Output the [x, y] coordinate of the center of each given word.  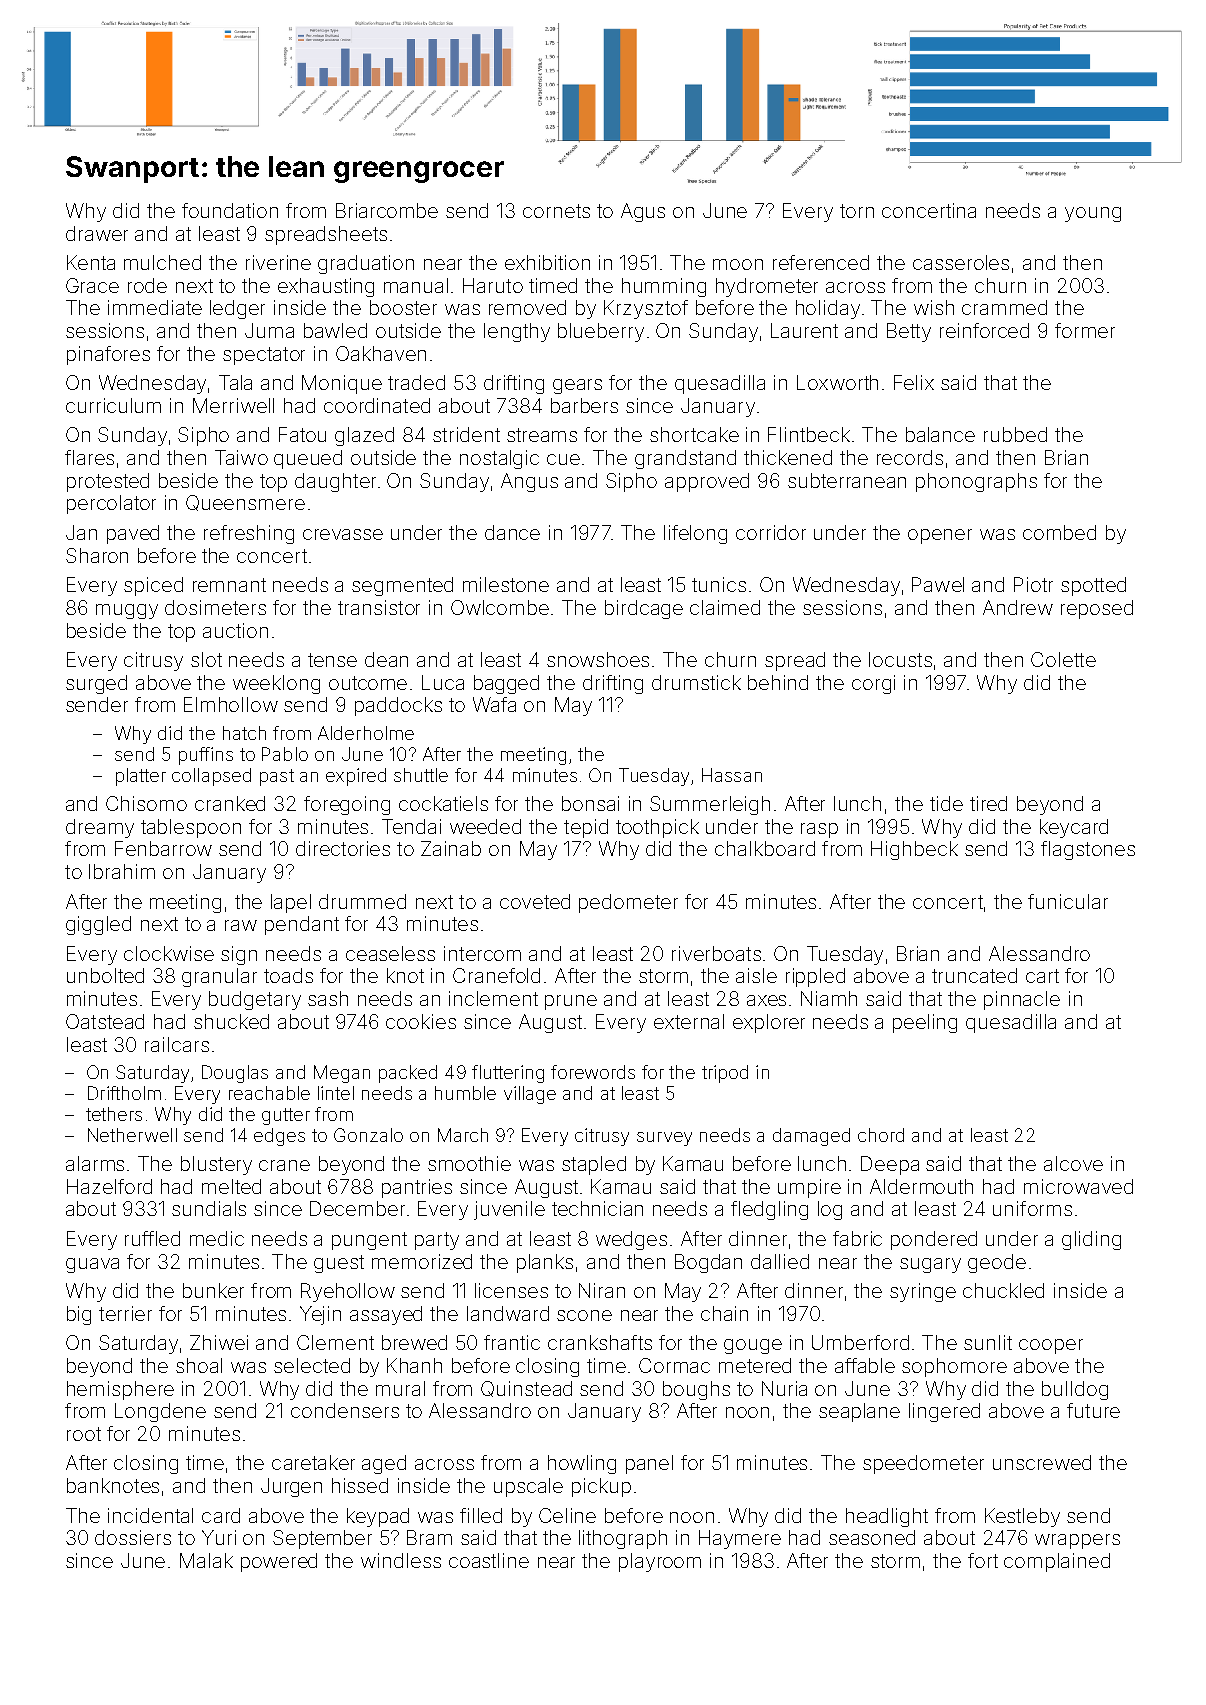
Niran [602, 1290]
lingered [944, 1412]
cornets [556, 211]
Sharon [97, 555]
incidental [150, 1515]
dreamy [100, 828]
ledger [237, 309]
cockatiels [443, 803]
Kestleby [1022, 1517]
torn [857, 211]
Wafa [494, 704]
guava [92, 1265]
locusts [900, 659]
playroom [660, 1562]
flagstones [1088, 850]
